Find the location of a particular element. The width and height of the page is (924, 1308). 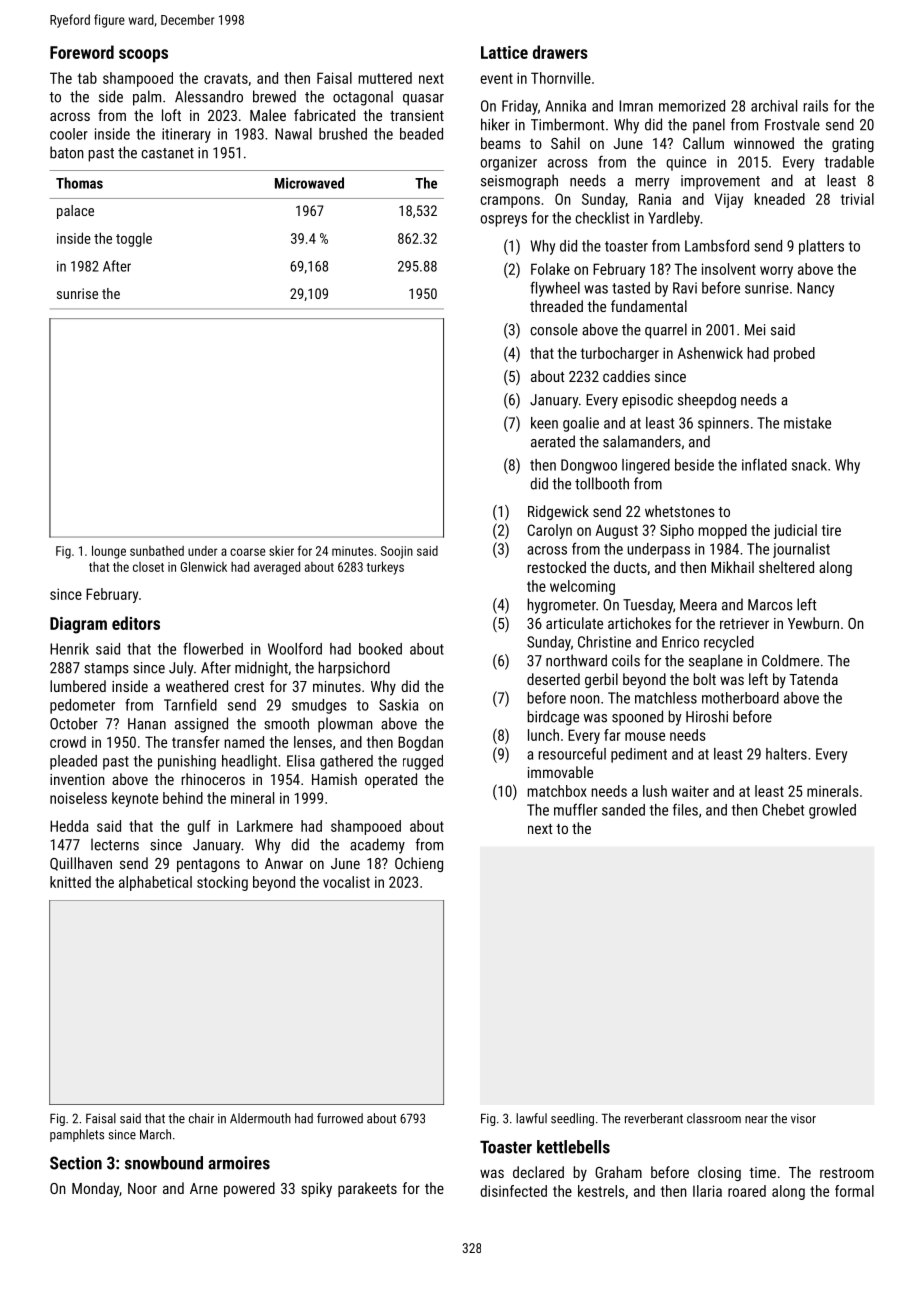

rails is located at coordinates (815, 106).
